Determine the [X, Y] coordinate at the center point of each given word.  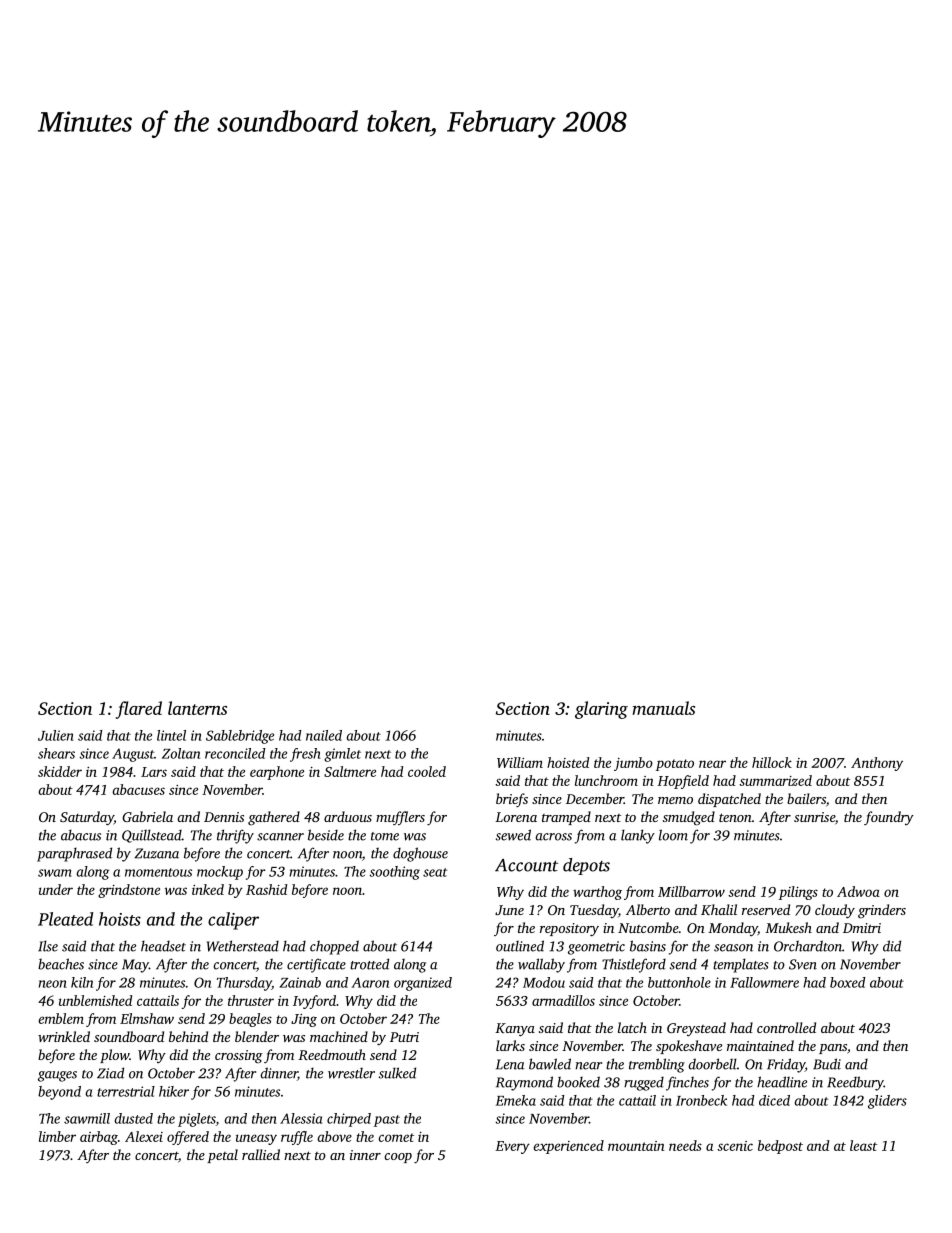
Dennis [224, 817]
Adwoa [858, 891]
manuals [663, 708]
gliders [887, 1102]
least [863, 1145]
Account [526, 865]
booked [578, 1082]
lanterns [197, 708]
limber [57, 1136]
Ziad [110, 1073]
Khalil [719, 909]
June [509, 910]
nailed [324, 735]
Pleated [65, 919]
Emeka [516, 1100]
